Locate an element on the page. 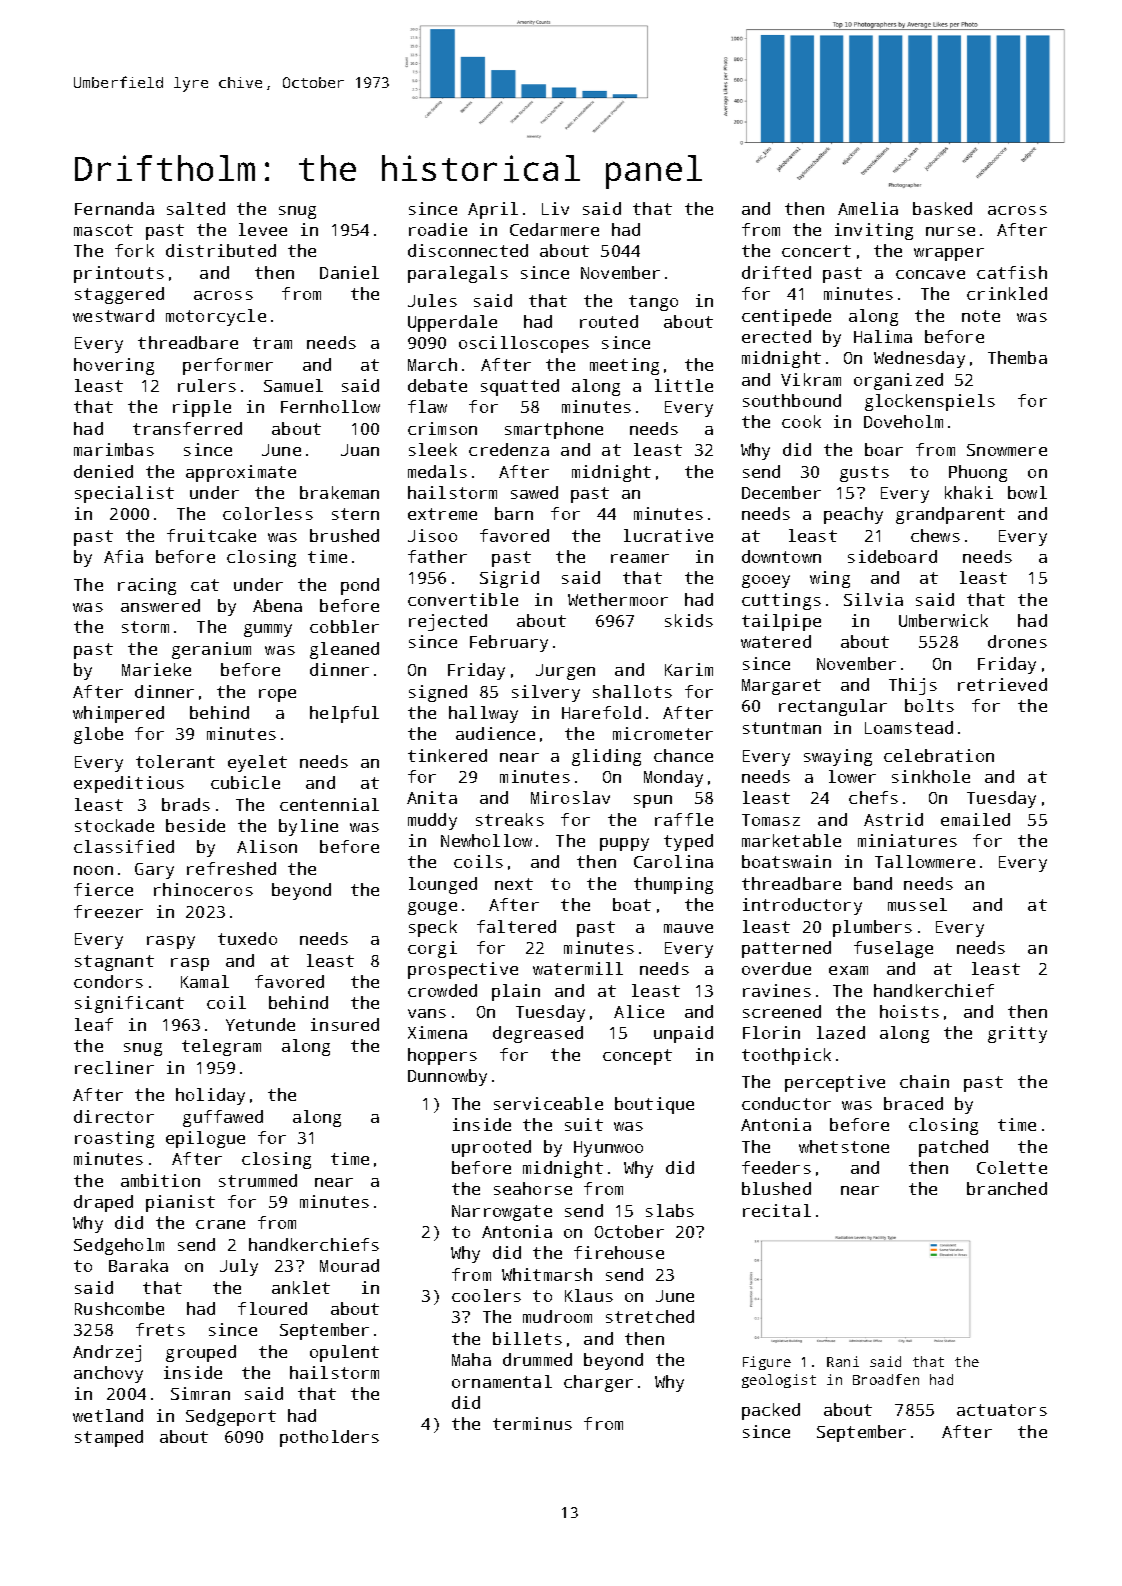  gritty is located at coordinates (1017, 1034).
